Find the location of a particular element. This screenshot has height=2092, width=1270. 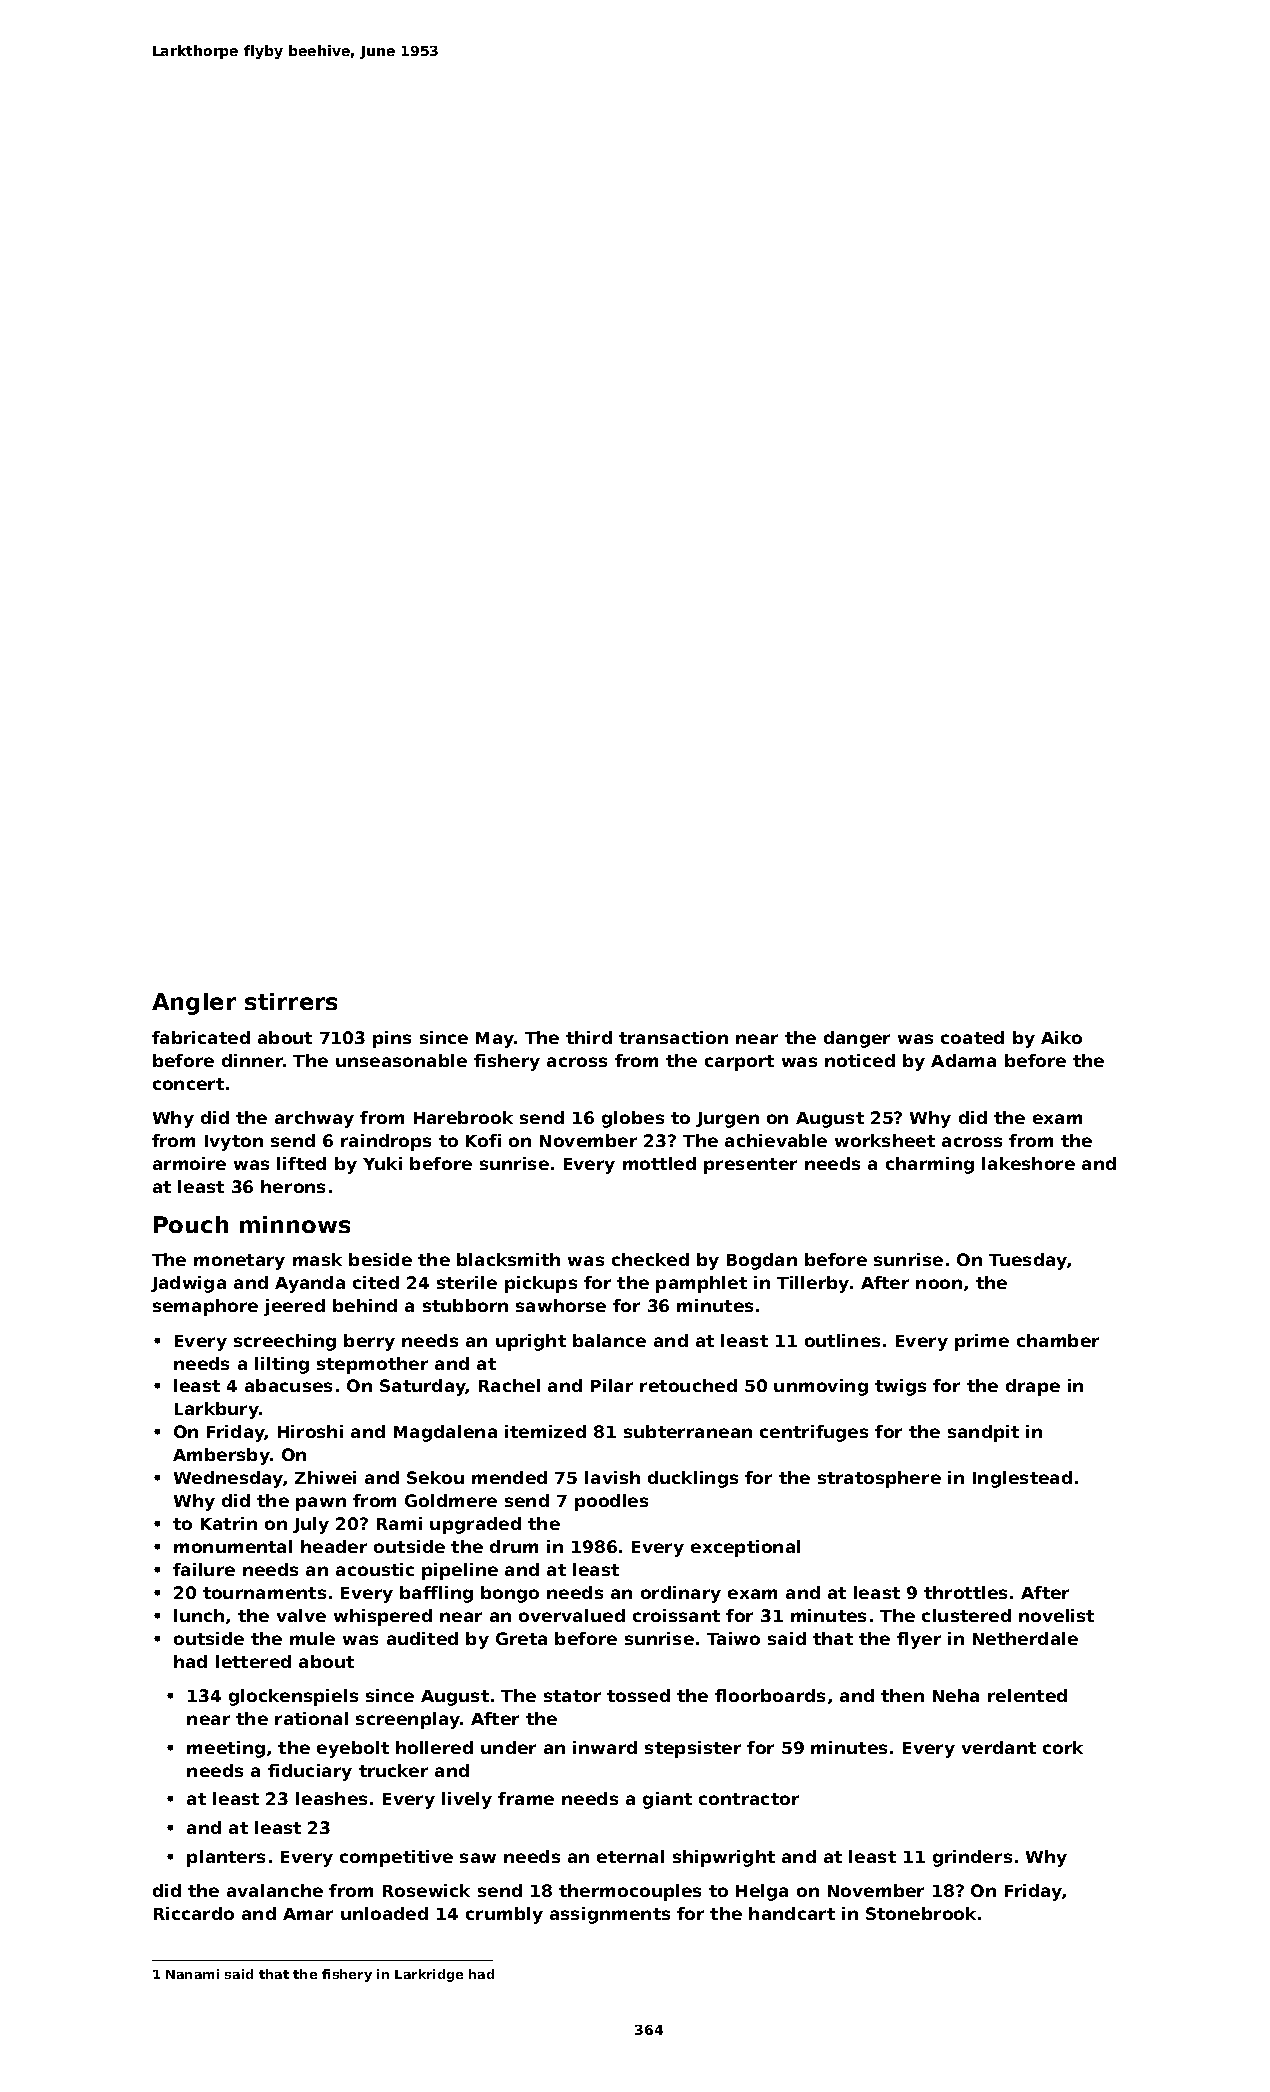

Kofi is located at coordinates (483, 1140).
